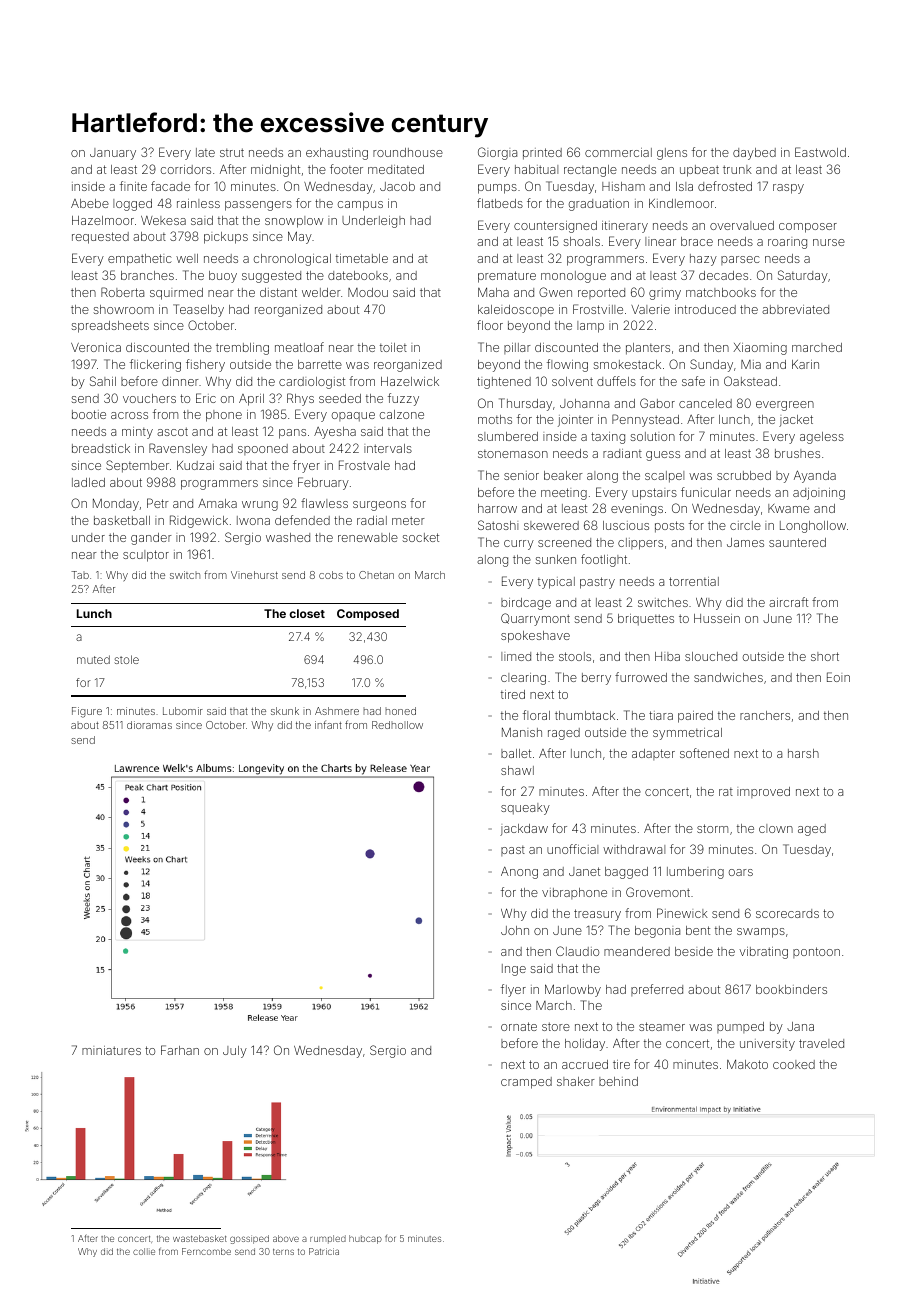 This screenshot has height=1308, width=924. What do you see at coordinates (149, 725) in the screenshot?
I see `dioramas` at bounding box center [149, 725].
